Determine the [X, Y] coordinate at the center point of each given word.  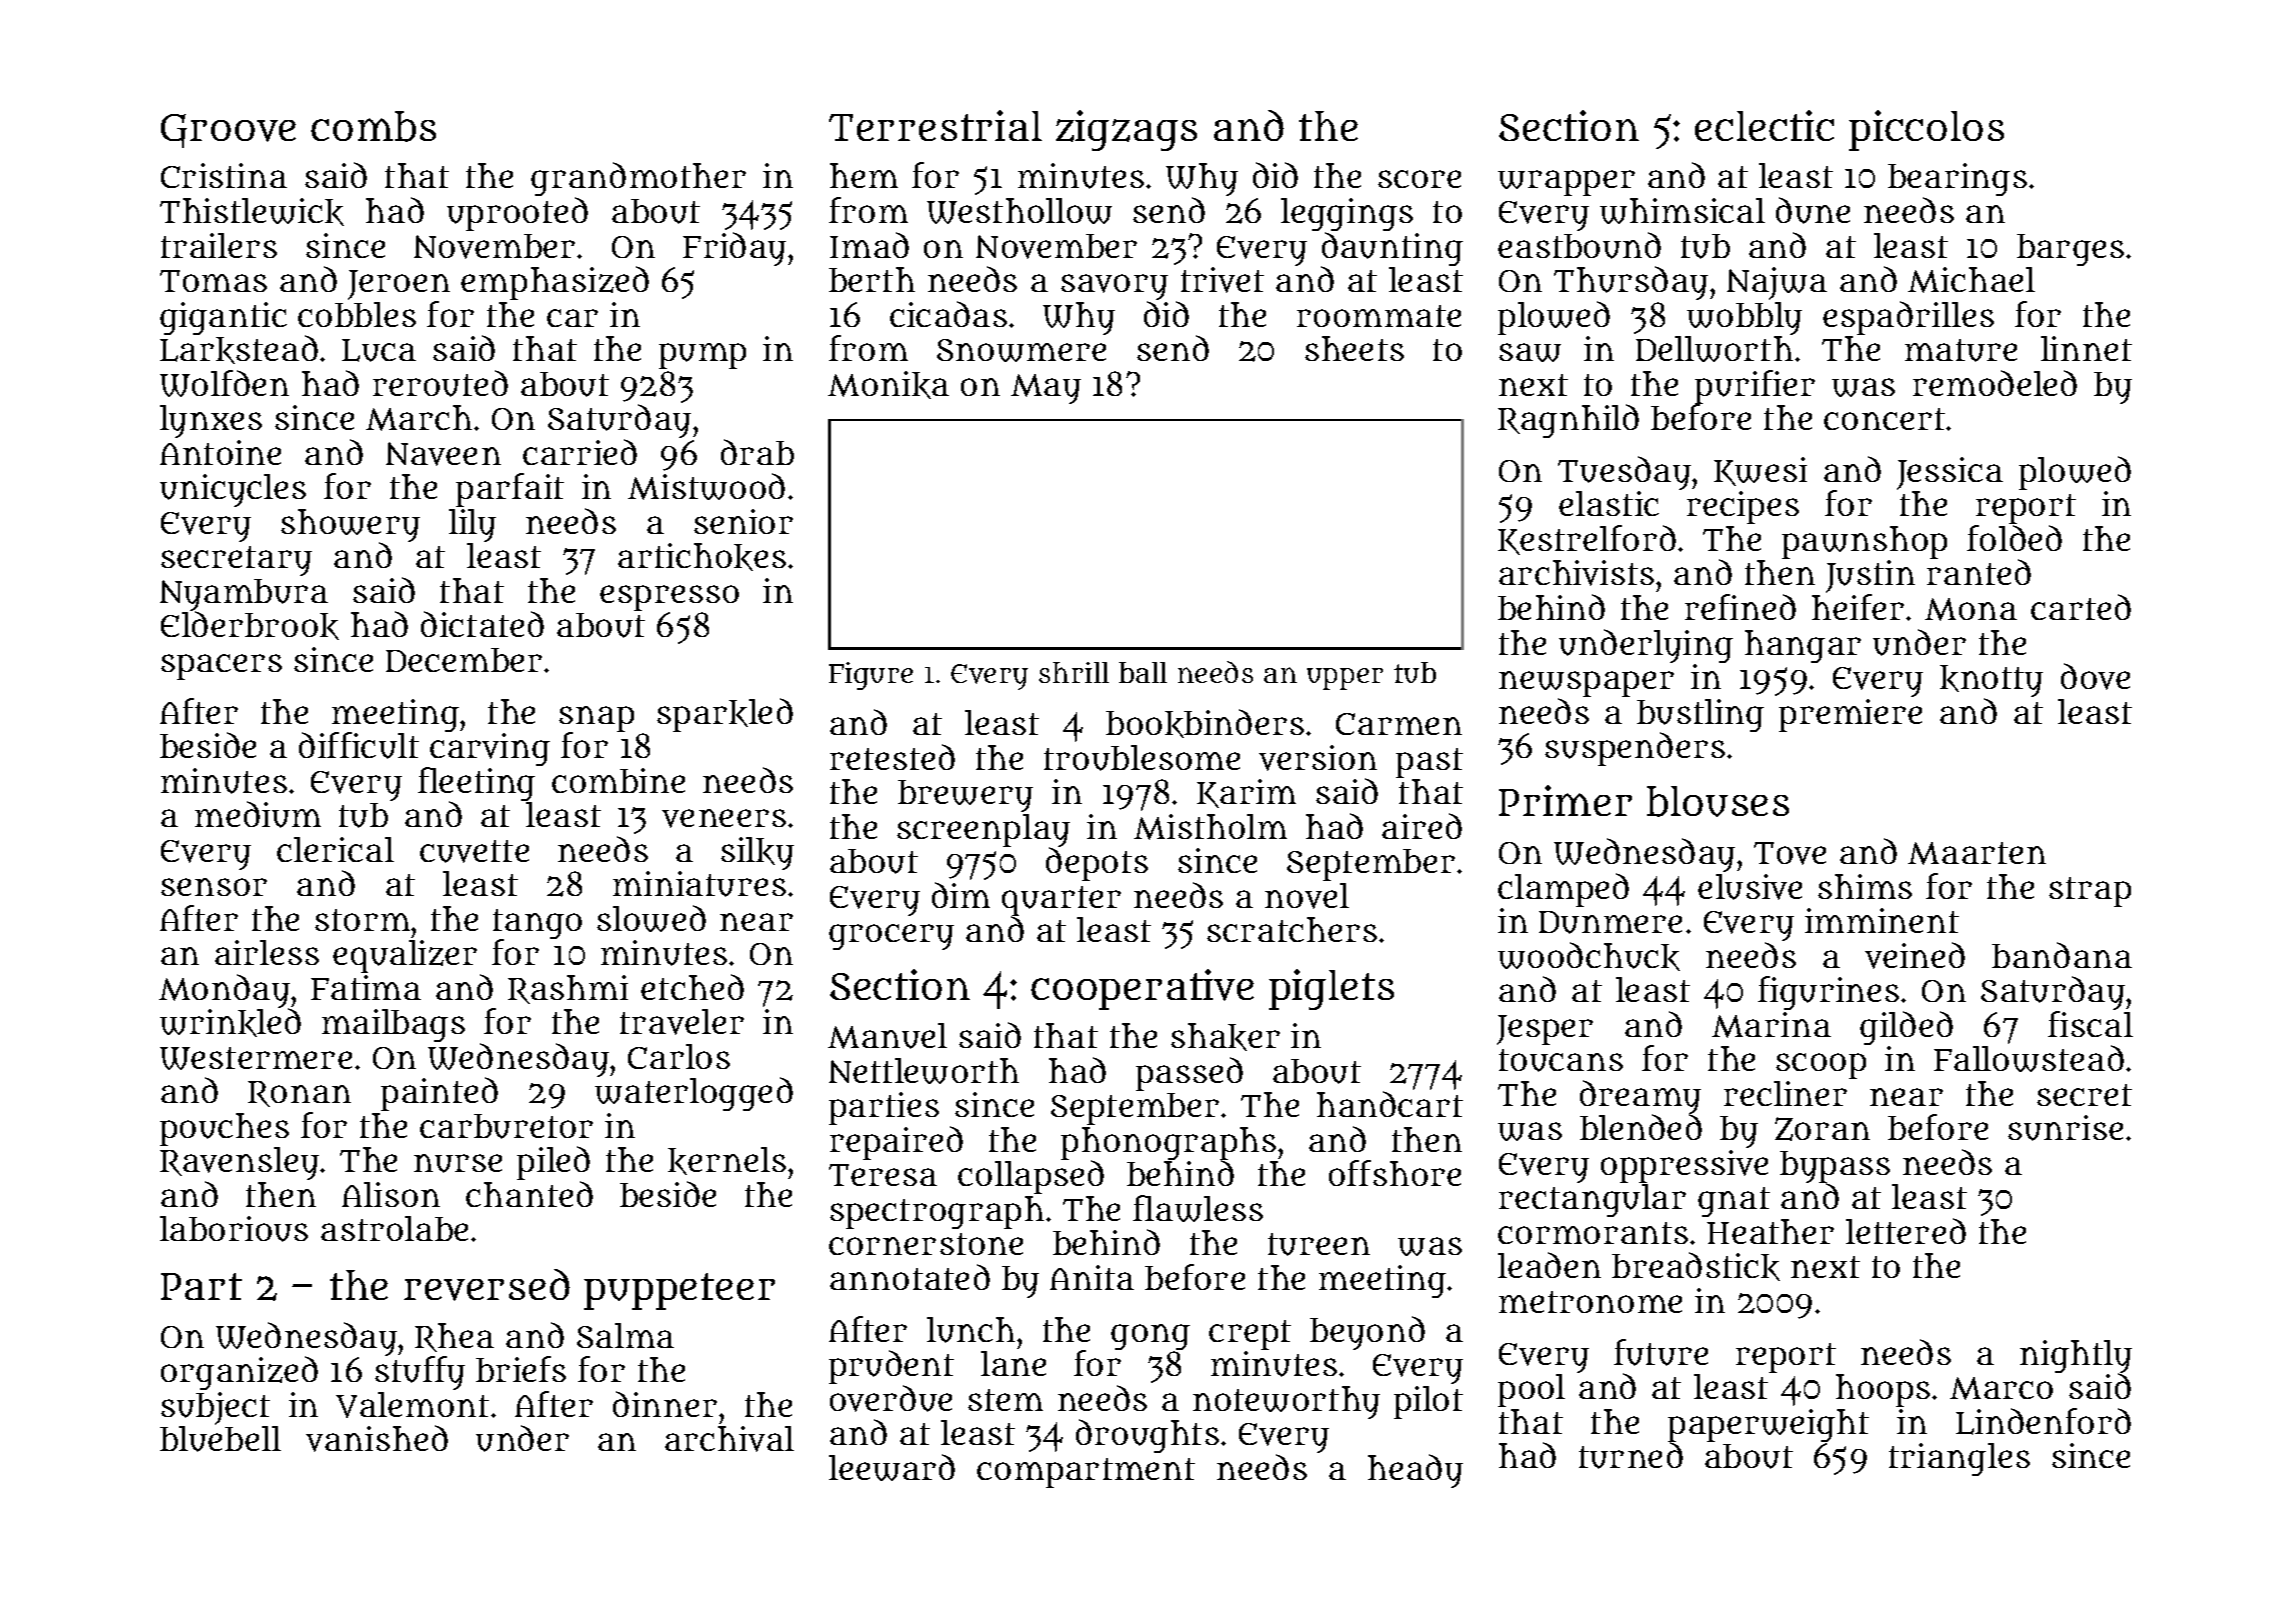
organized [239, 1373]
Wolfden [224, 383]
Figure [871, 676]
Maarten [1977, 853]
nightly [2076, 1357]
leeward [892, 1467]
